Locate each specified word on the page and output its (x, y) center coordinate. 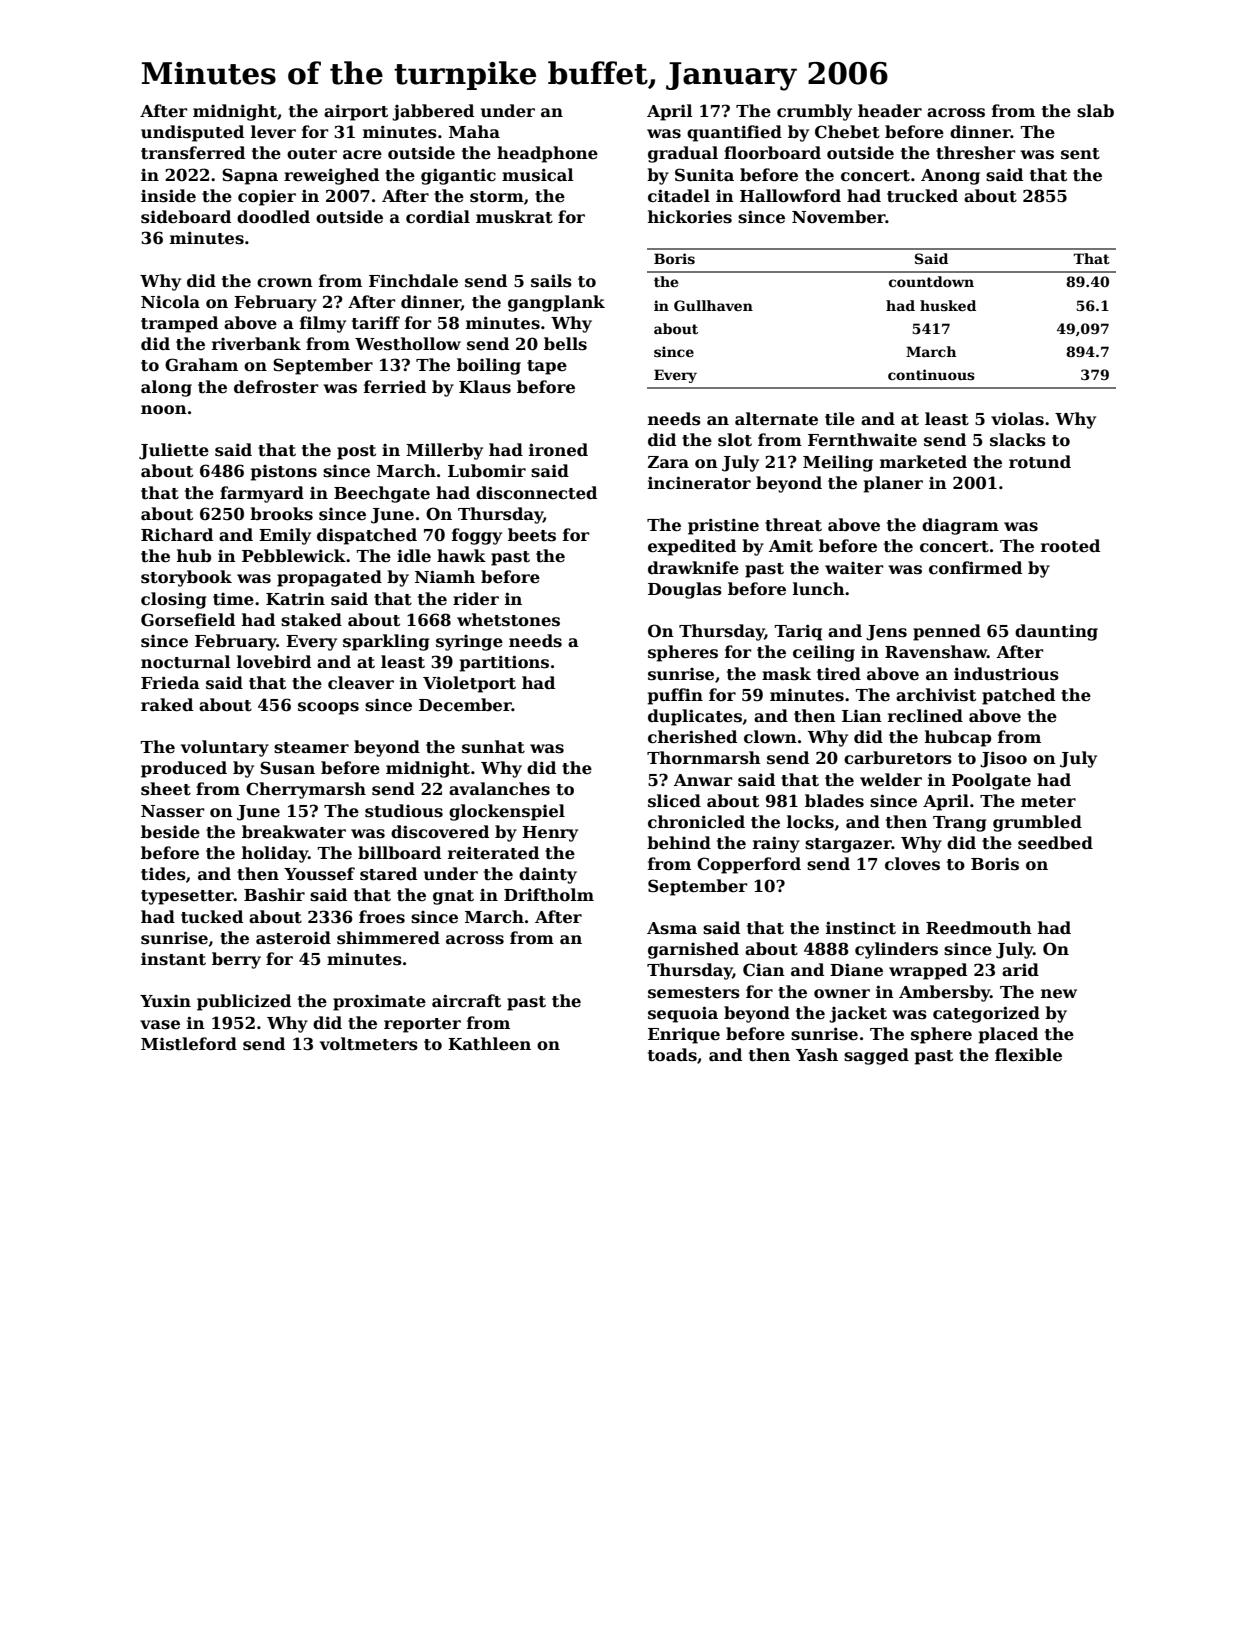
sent (1080, 154)
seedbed (1055, 843)
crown (285, 283)
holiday (275, 854)
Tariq (798, 632)
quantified (734, 133)
